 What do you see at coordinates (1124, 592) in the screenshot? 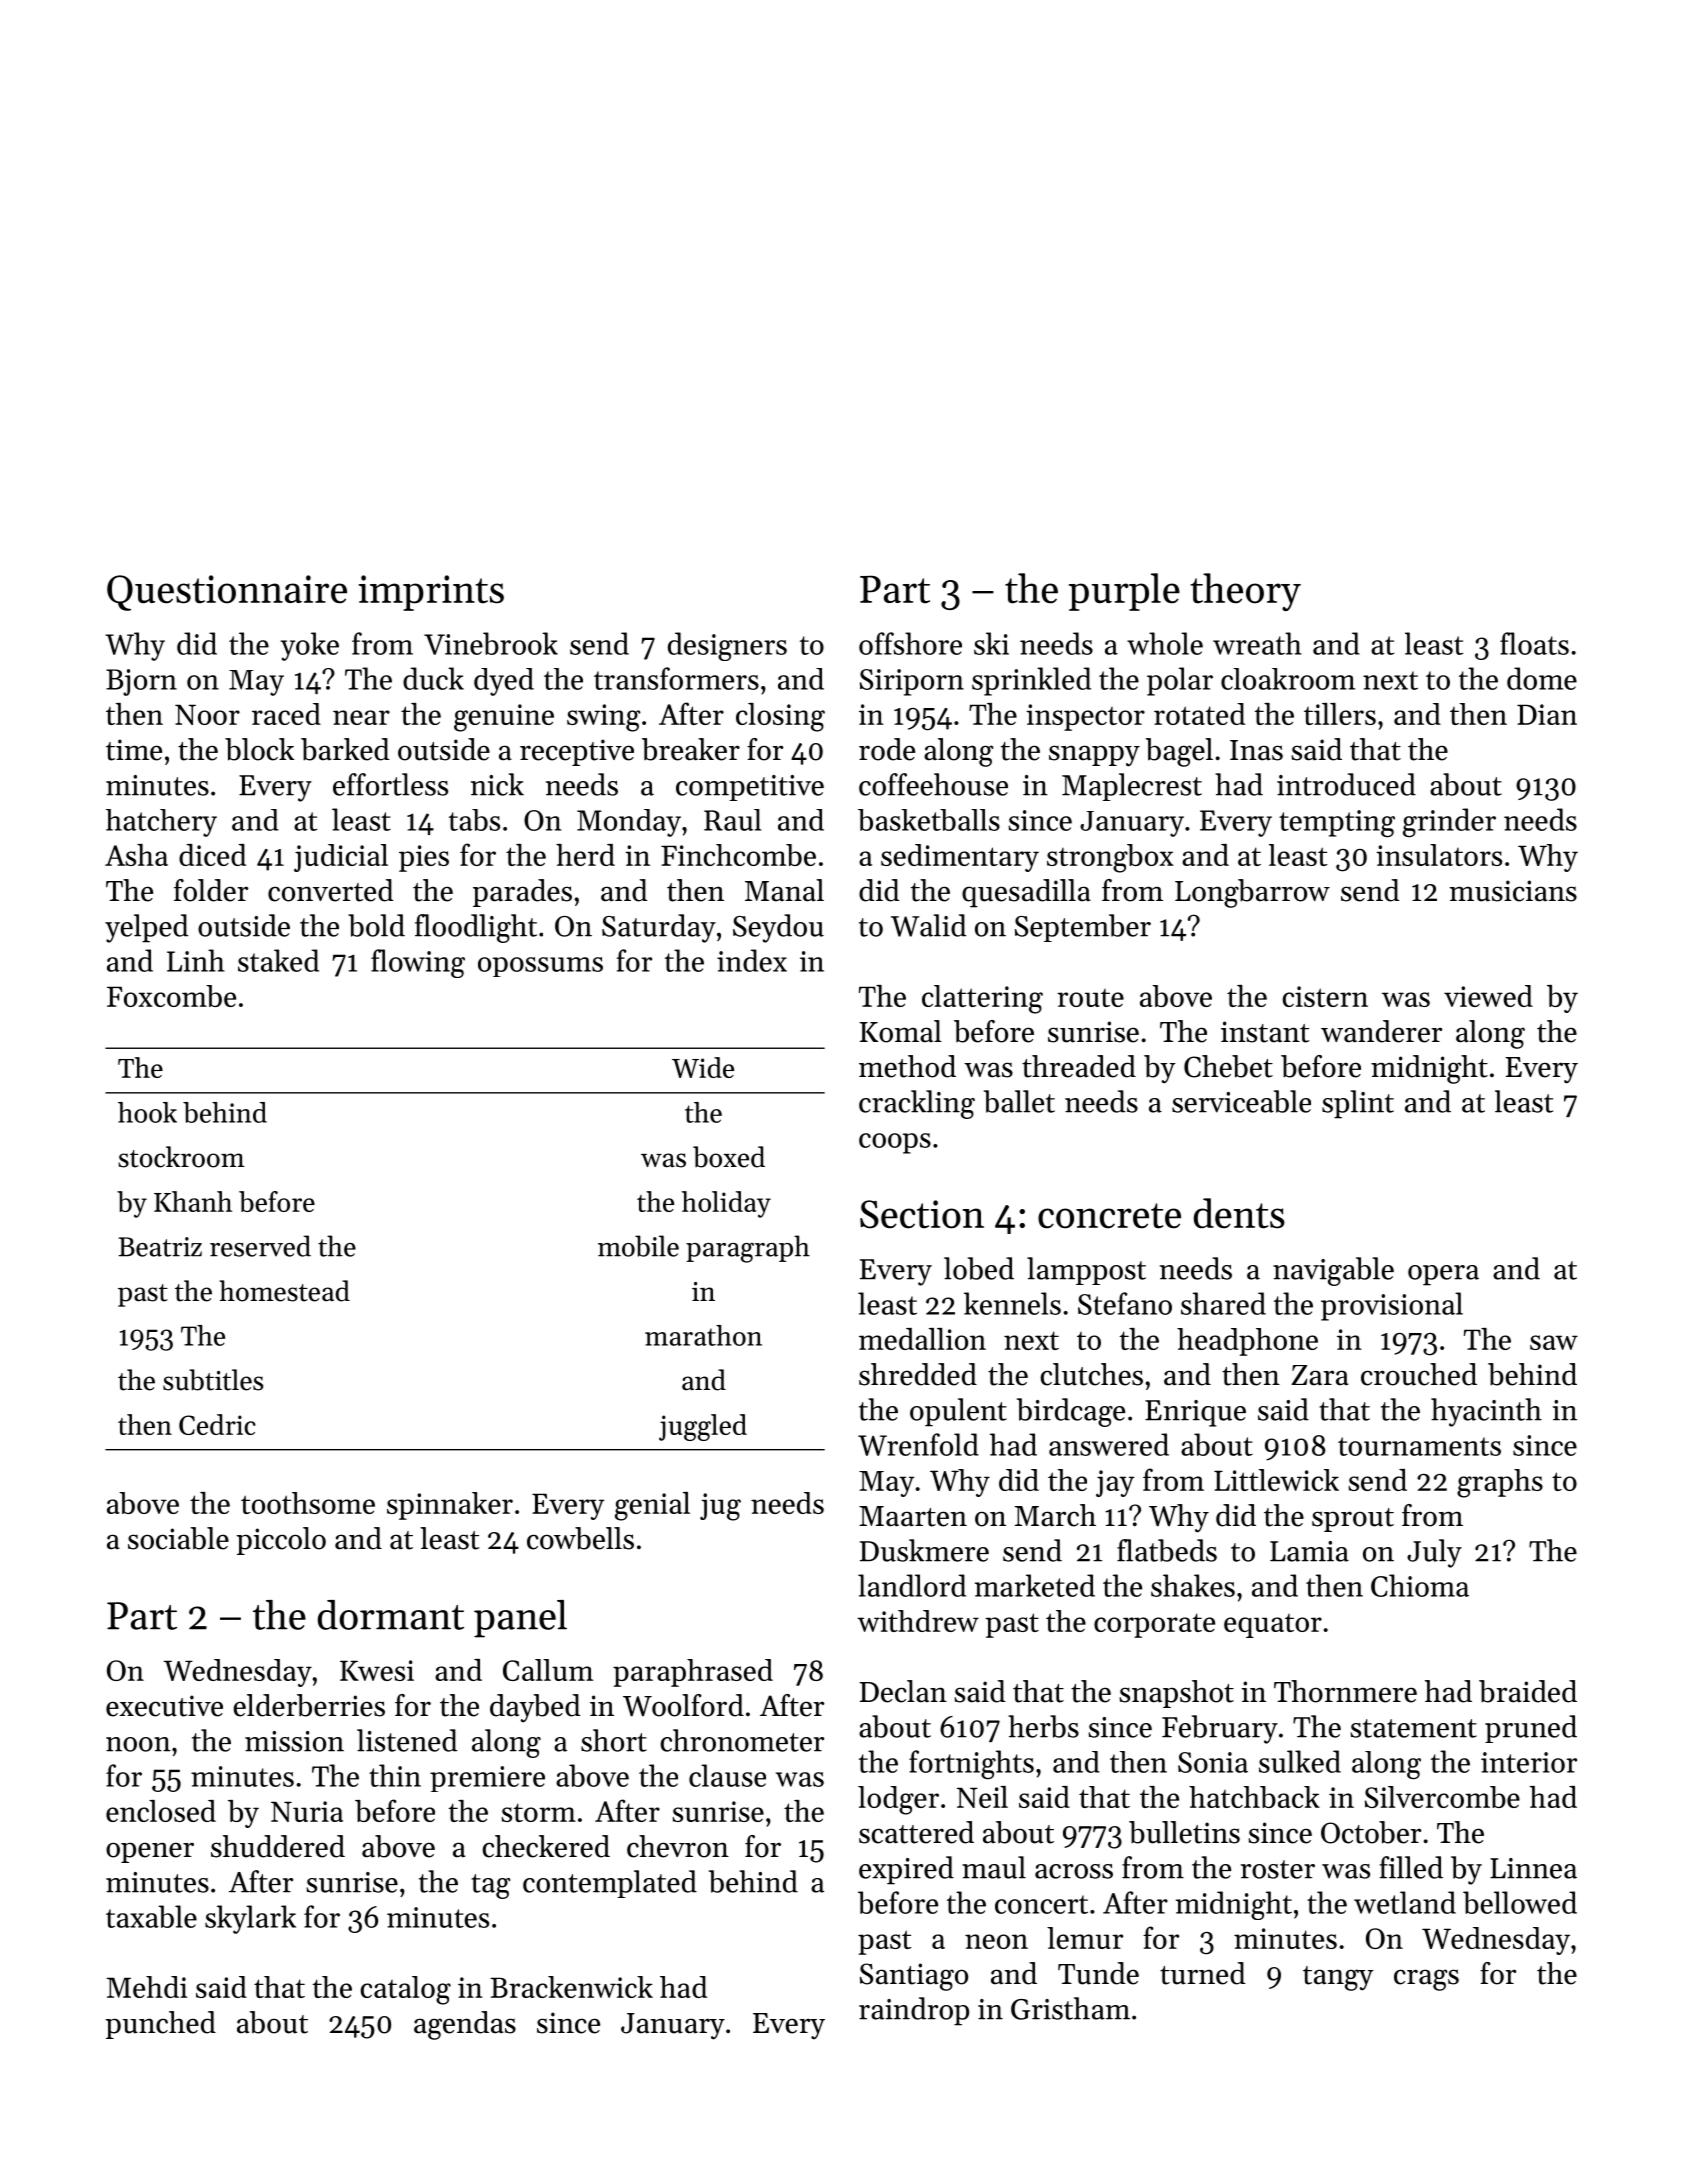
I see `purple` at bounding box center [1124, 592].
